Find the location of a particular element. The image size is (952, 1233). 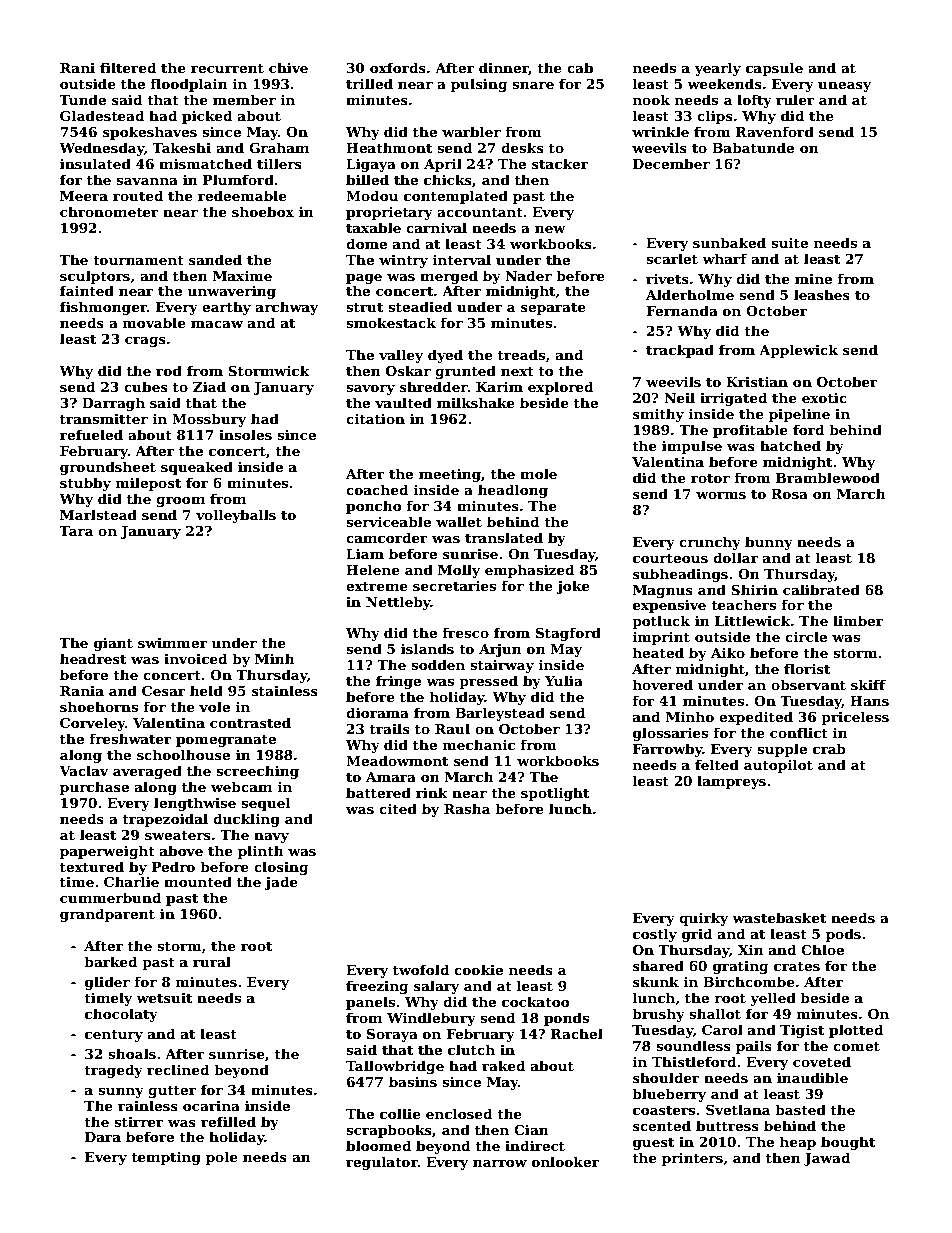

exotic is located at coordinates (824, 398).
